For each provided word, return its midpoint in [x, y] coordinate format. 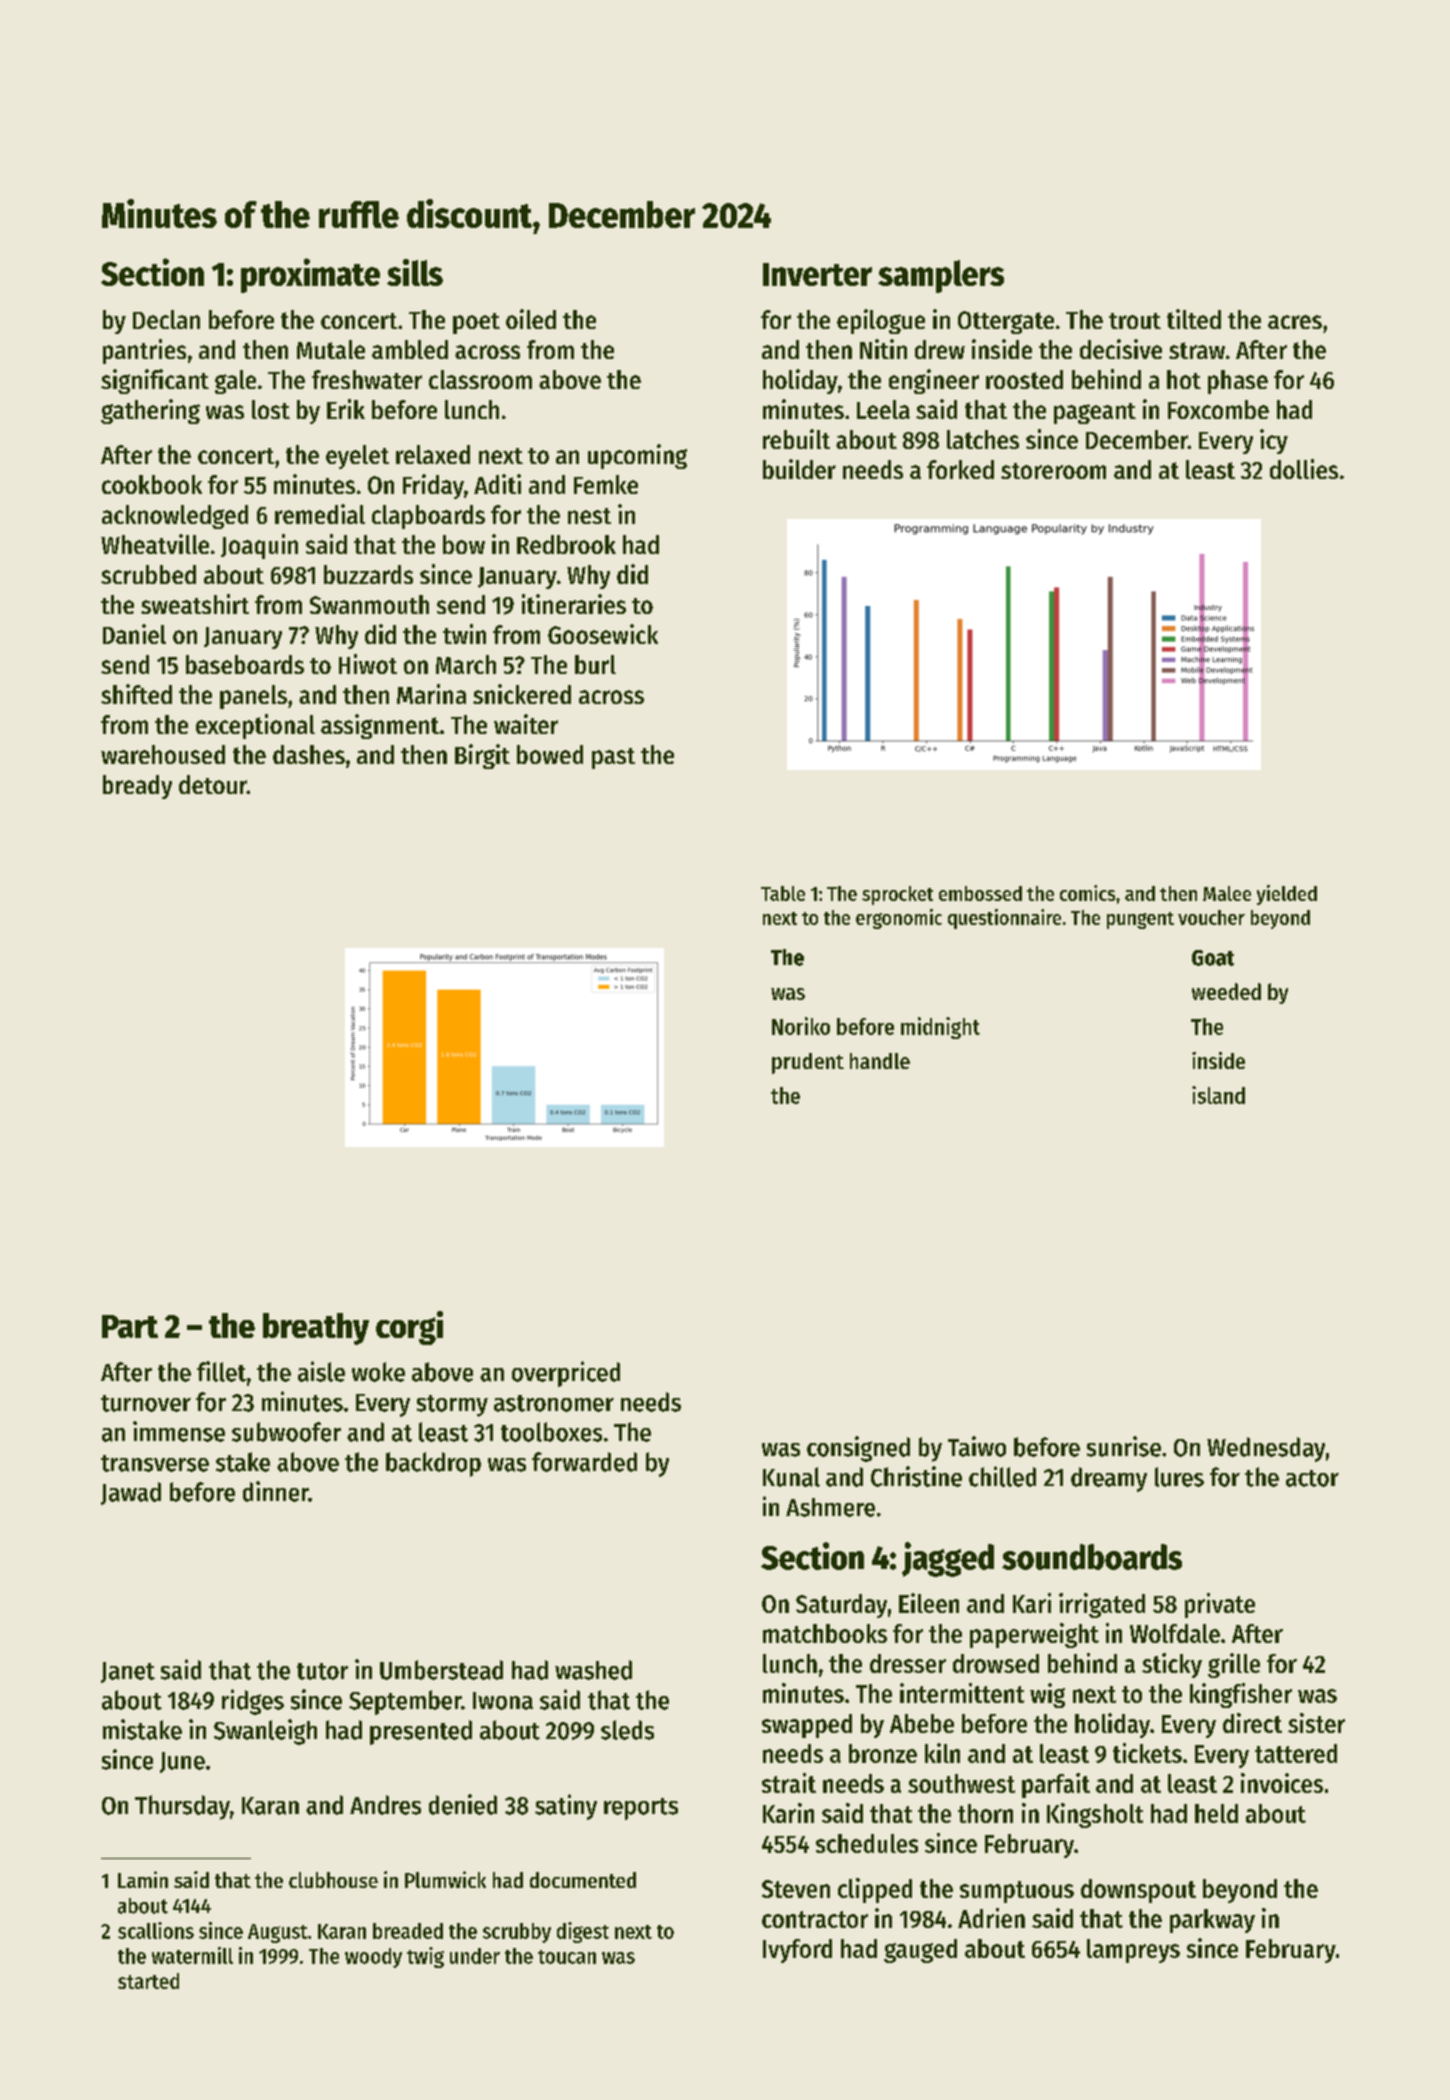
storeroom [1053, 471]
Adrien [991, 1918]
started [148, 1981]
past [613, 758]
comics [1087, 893]
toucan [567, 1957]
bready [137, 787]
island [1218, 1095]
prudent [808, 1063]
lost [271, 409]
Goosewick [603, 634]
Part [130, 1326]
